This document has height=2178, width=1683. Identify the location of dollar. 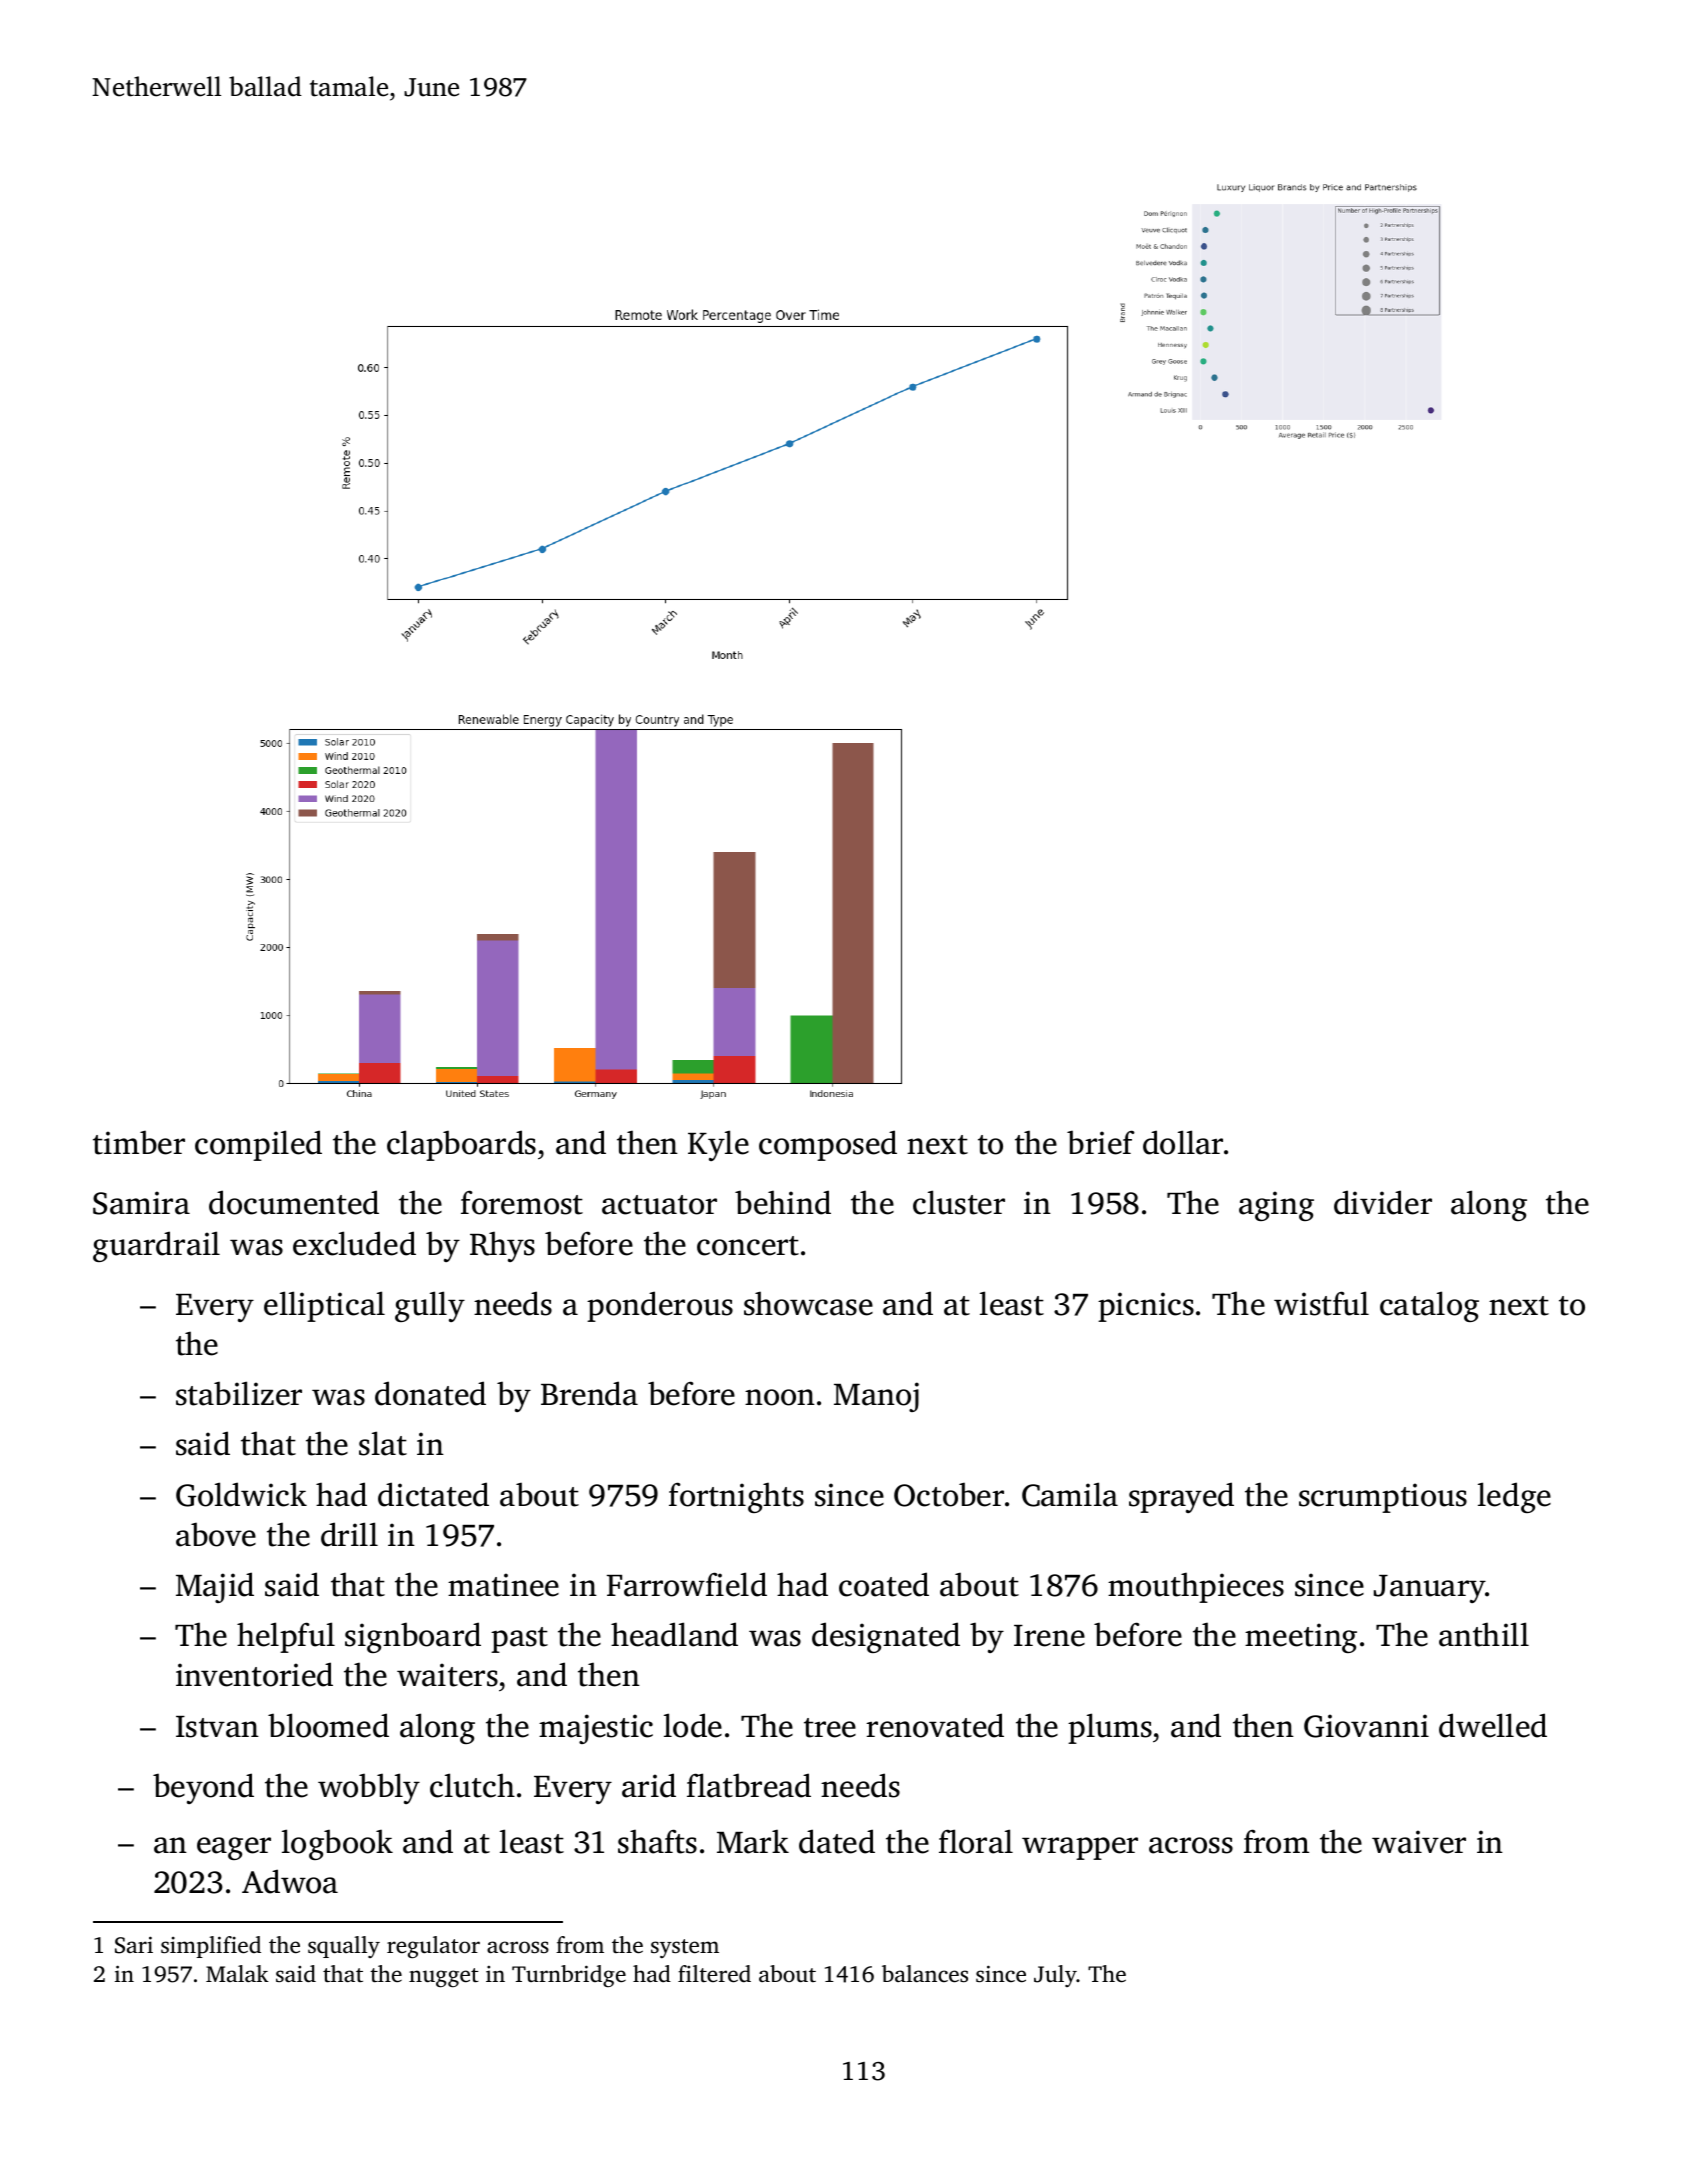
(1183, 1142).
